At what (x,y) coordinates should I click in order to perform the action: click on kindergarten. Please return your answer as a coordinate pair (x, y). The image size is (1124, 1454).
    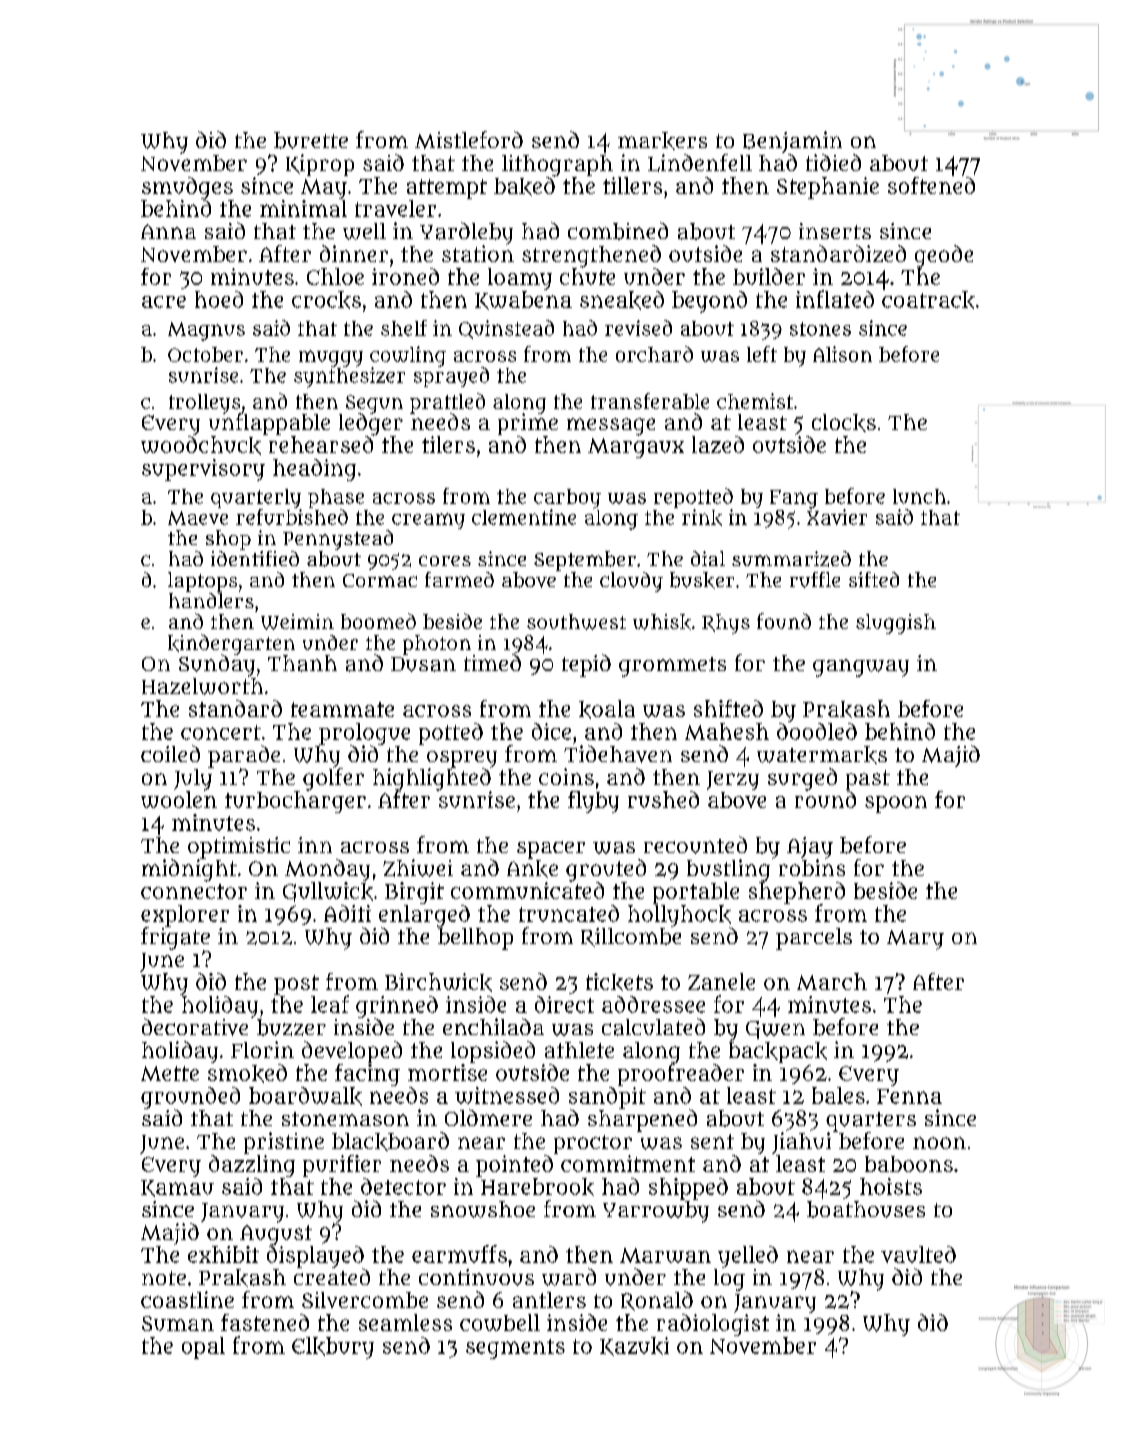
    Looking at the image, I should click on (231, 644).
